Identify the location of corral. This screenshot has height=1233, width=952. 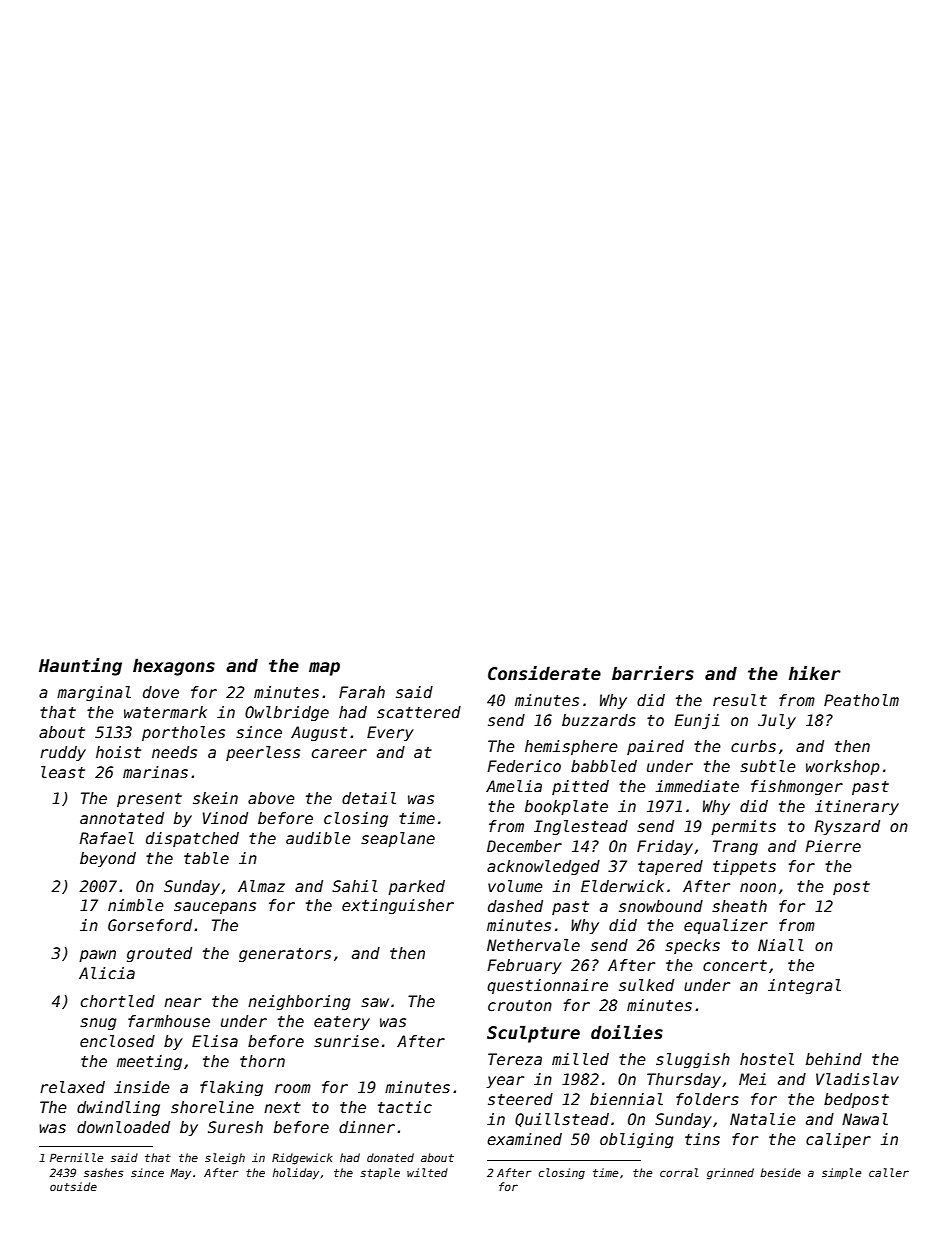
(679, 1172).
